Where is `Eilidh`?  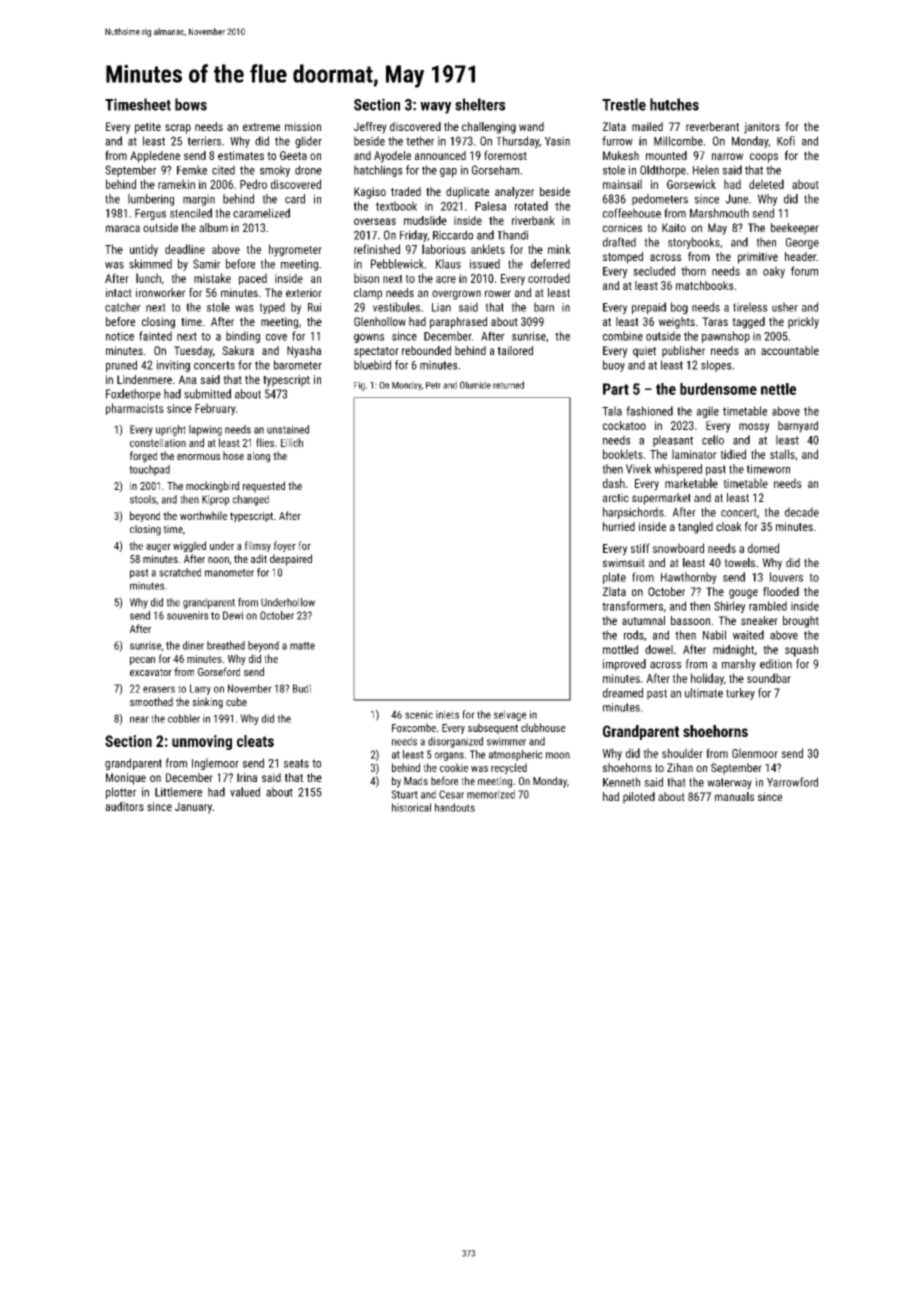 Eilidh is located at coordinates (292, 442).
